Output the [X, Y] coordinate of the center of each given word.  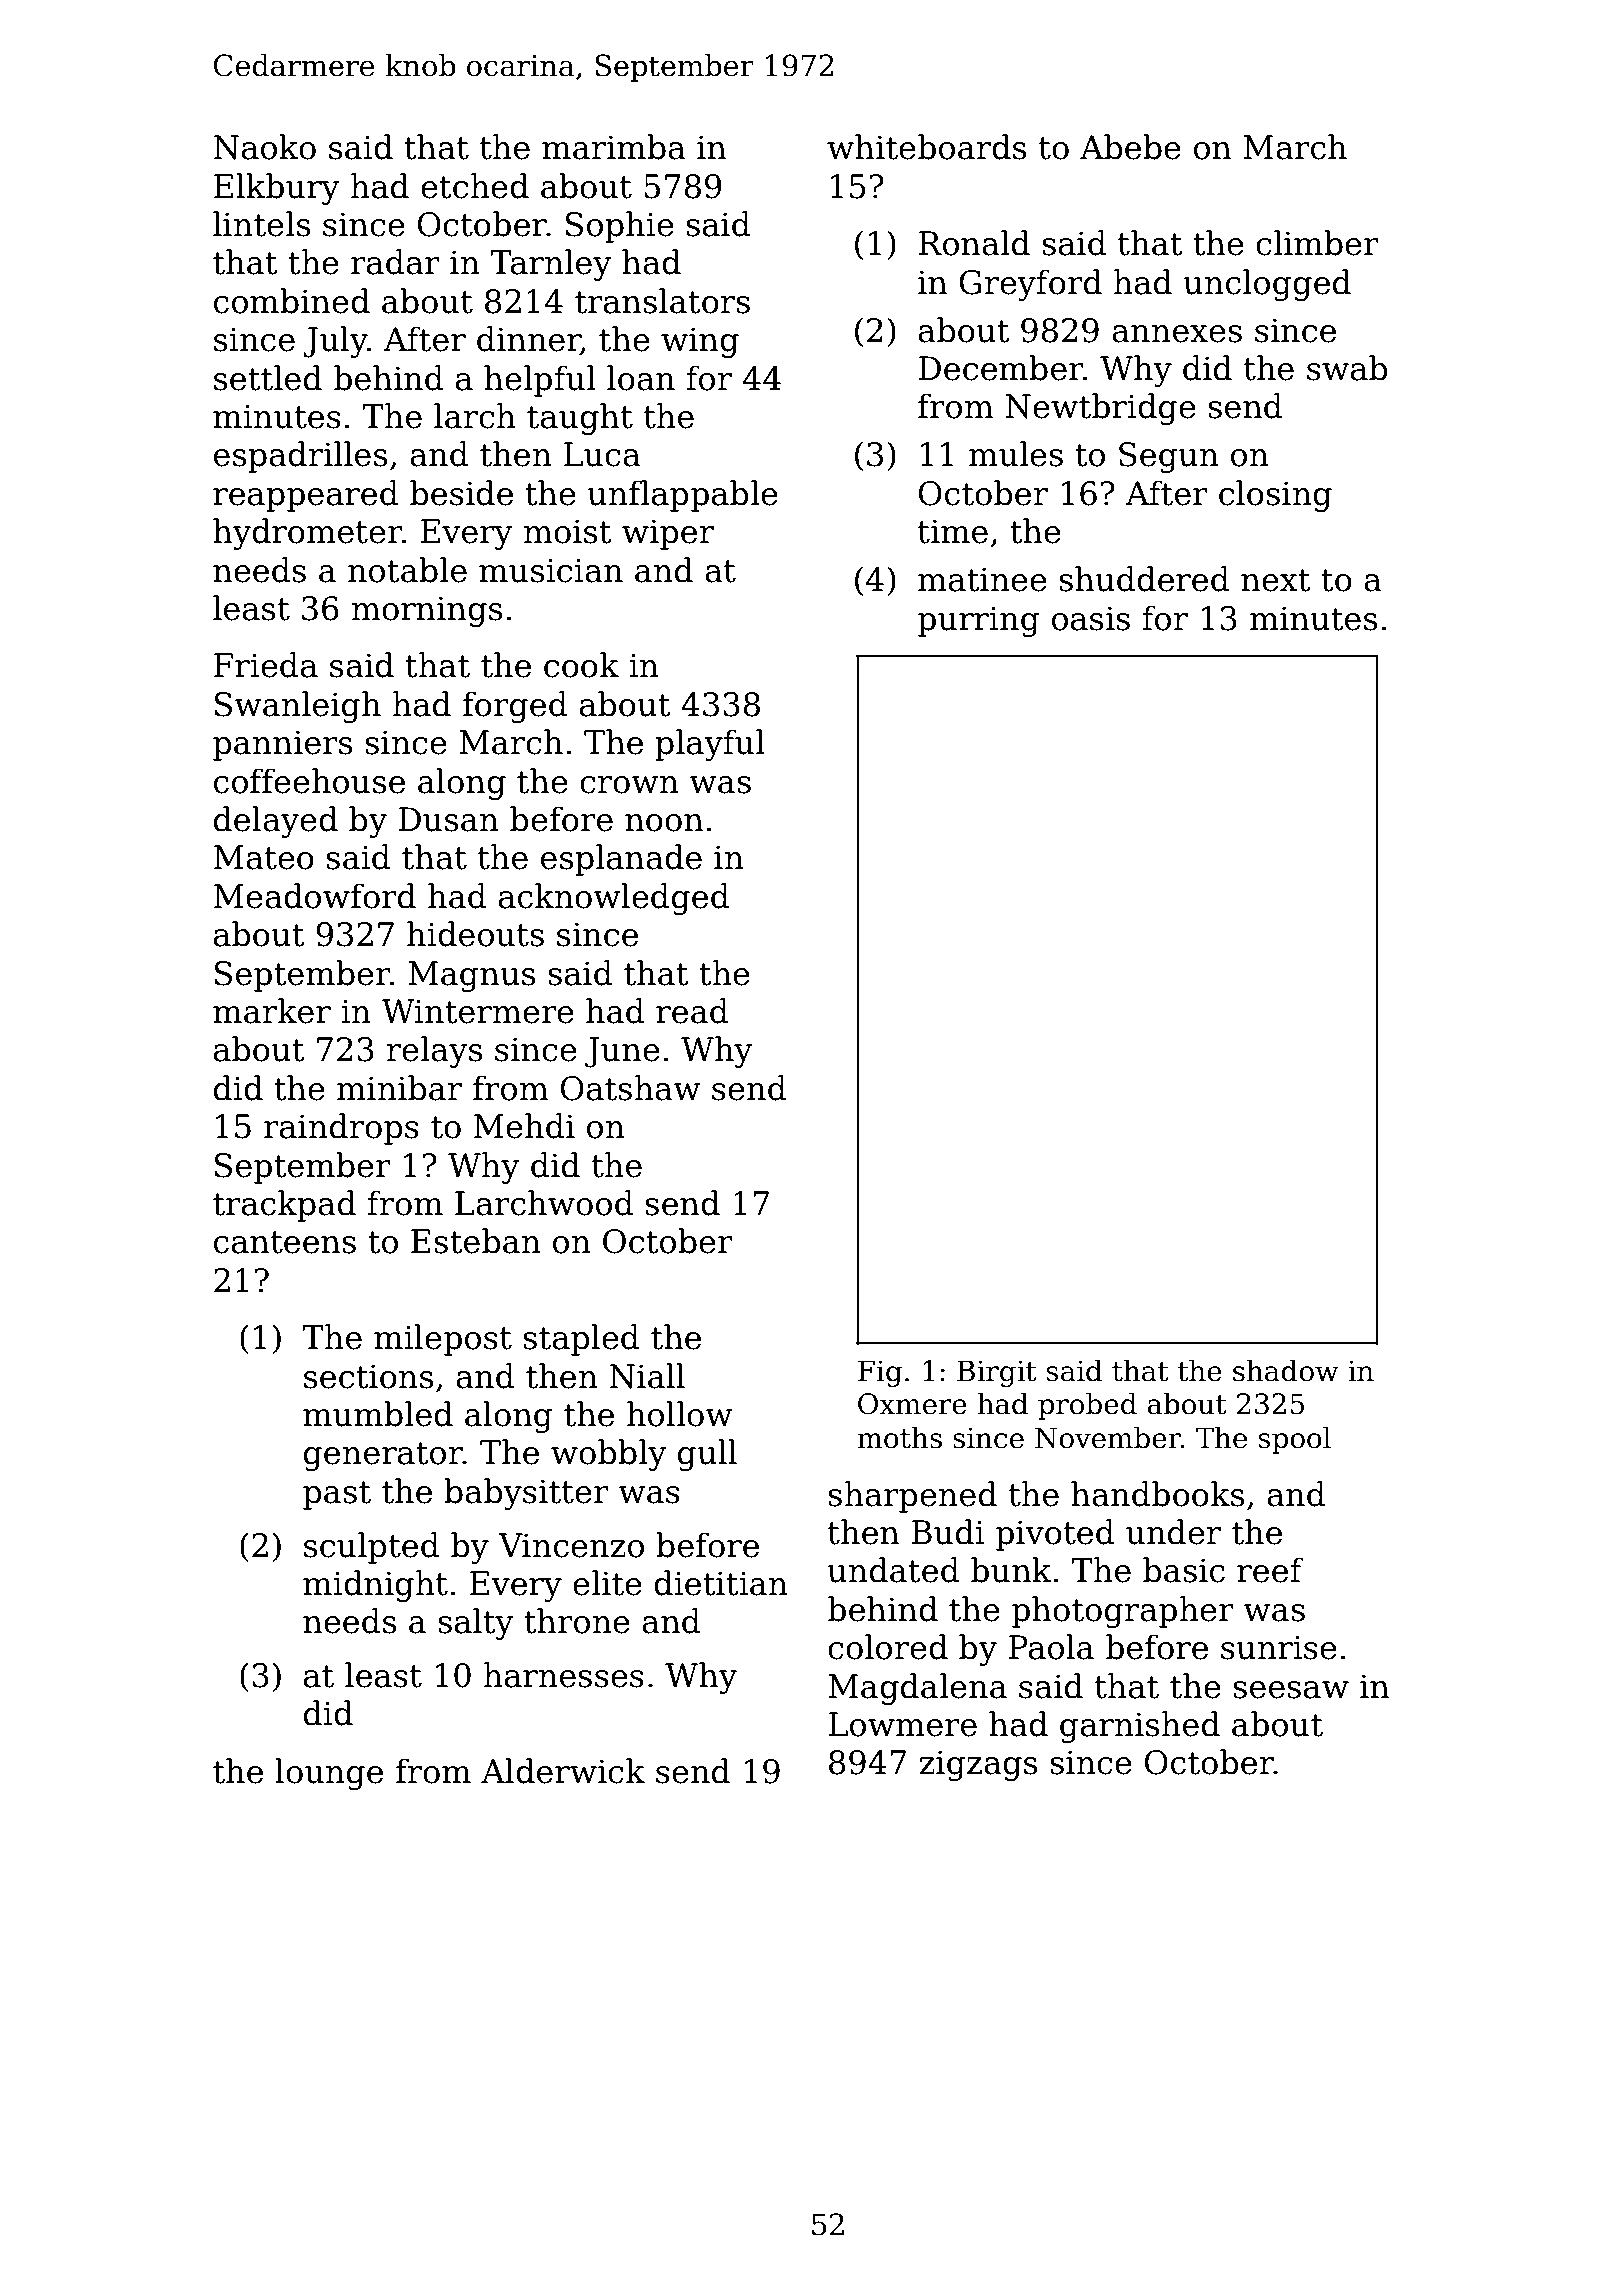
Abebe [1130, 147]
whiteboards [926, 147]
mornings [426, 611]
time [953, 531]
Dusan [448, 819]
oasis [1091, 618]
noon [664, 823]
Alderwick [563, 1771]
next [1276, 580]
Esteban [476, 1241]
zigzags [978, 1765]
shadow [1286, 1370]
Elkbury [277, 189]
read [692, 1011]
